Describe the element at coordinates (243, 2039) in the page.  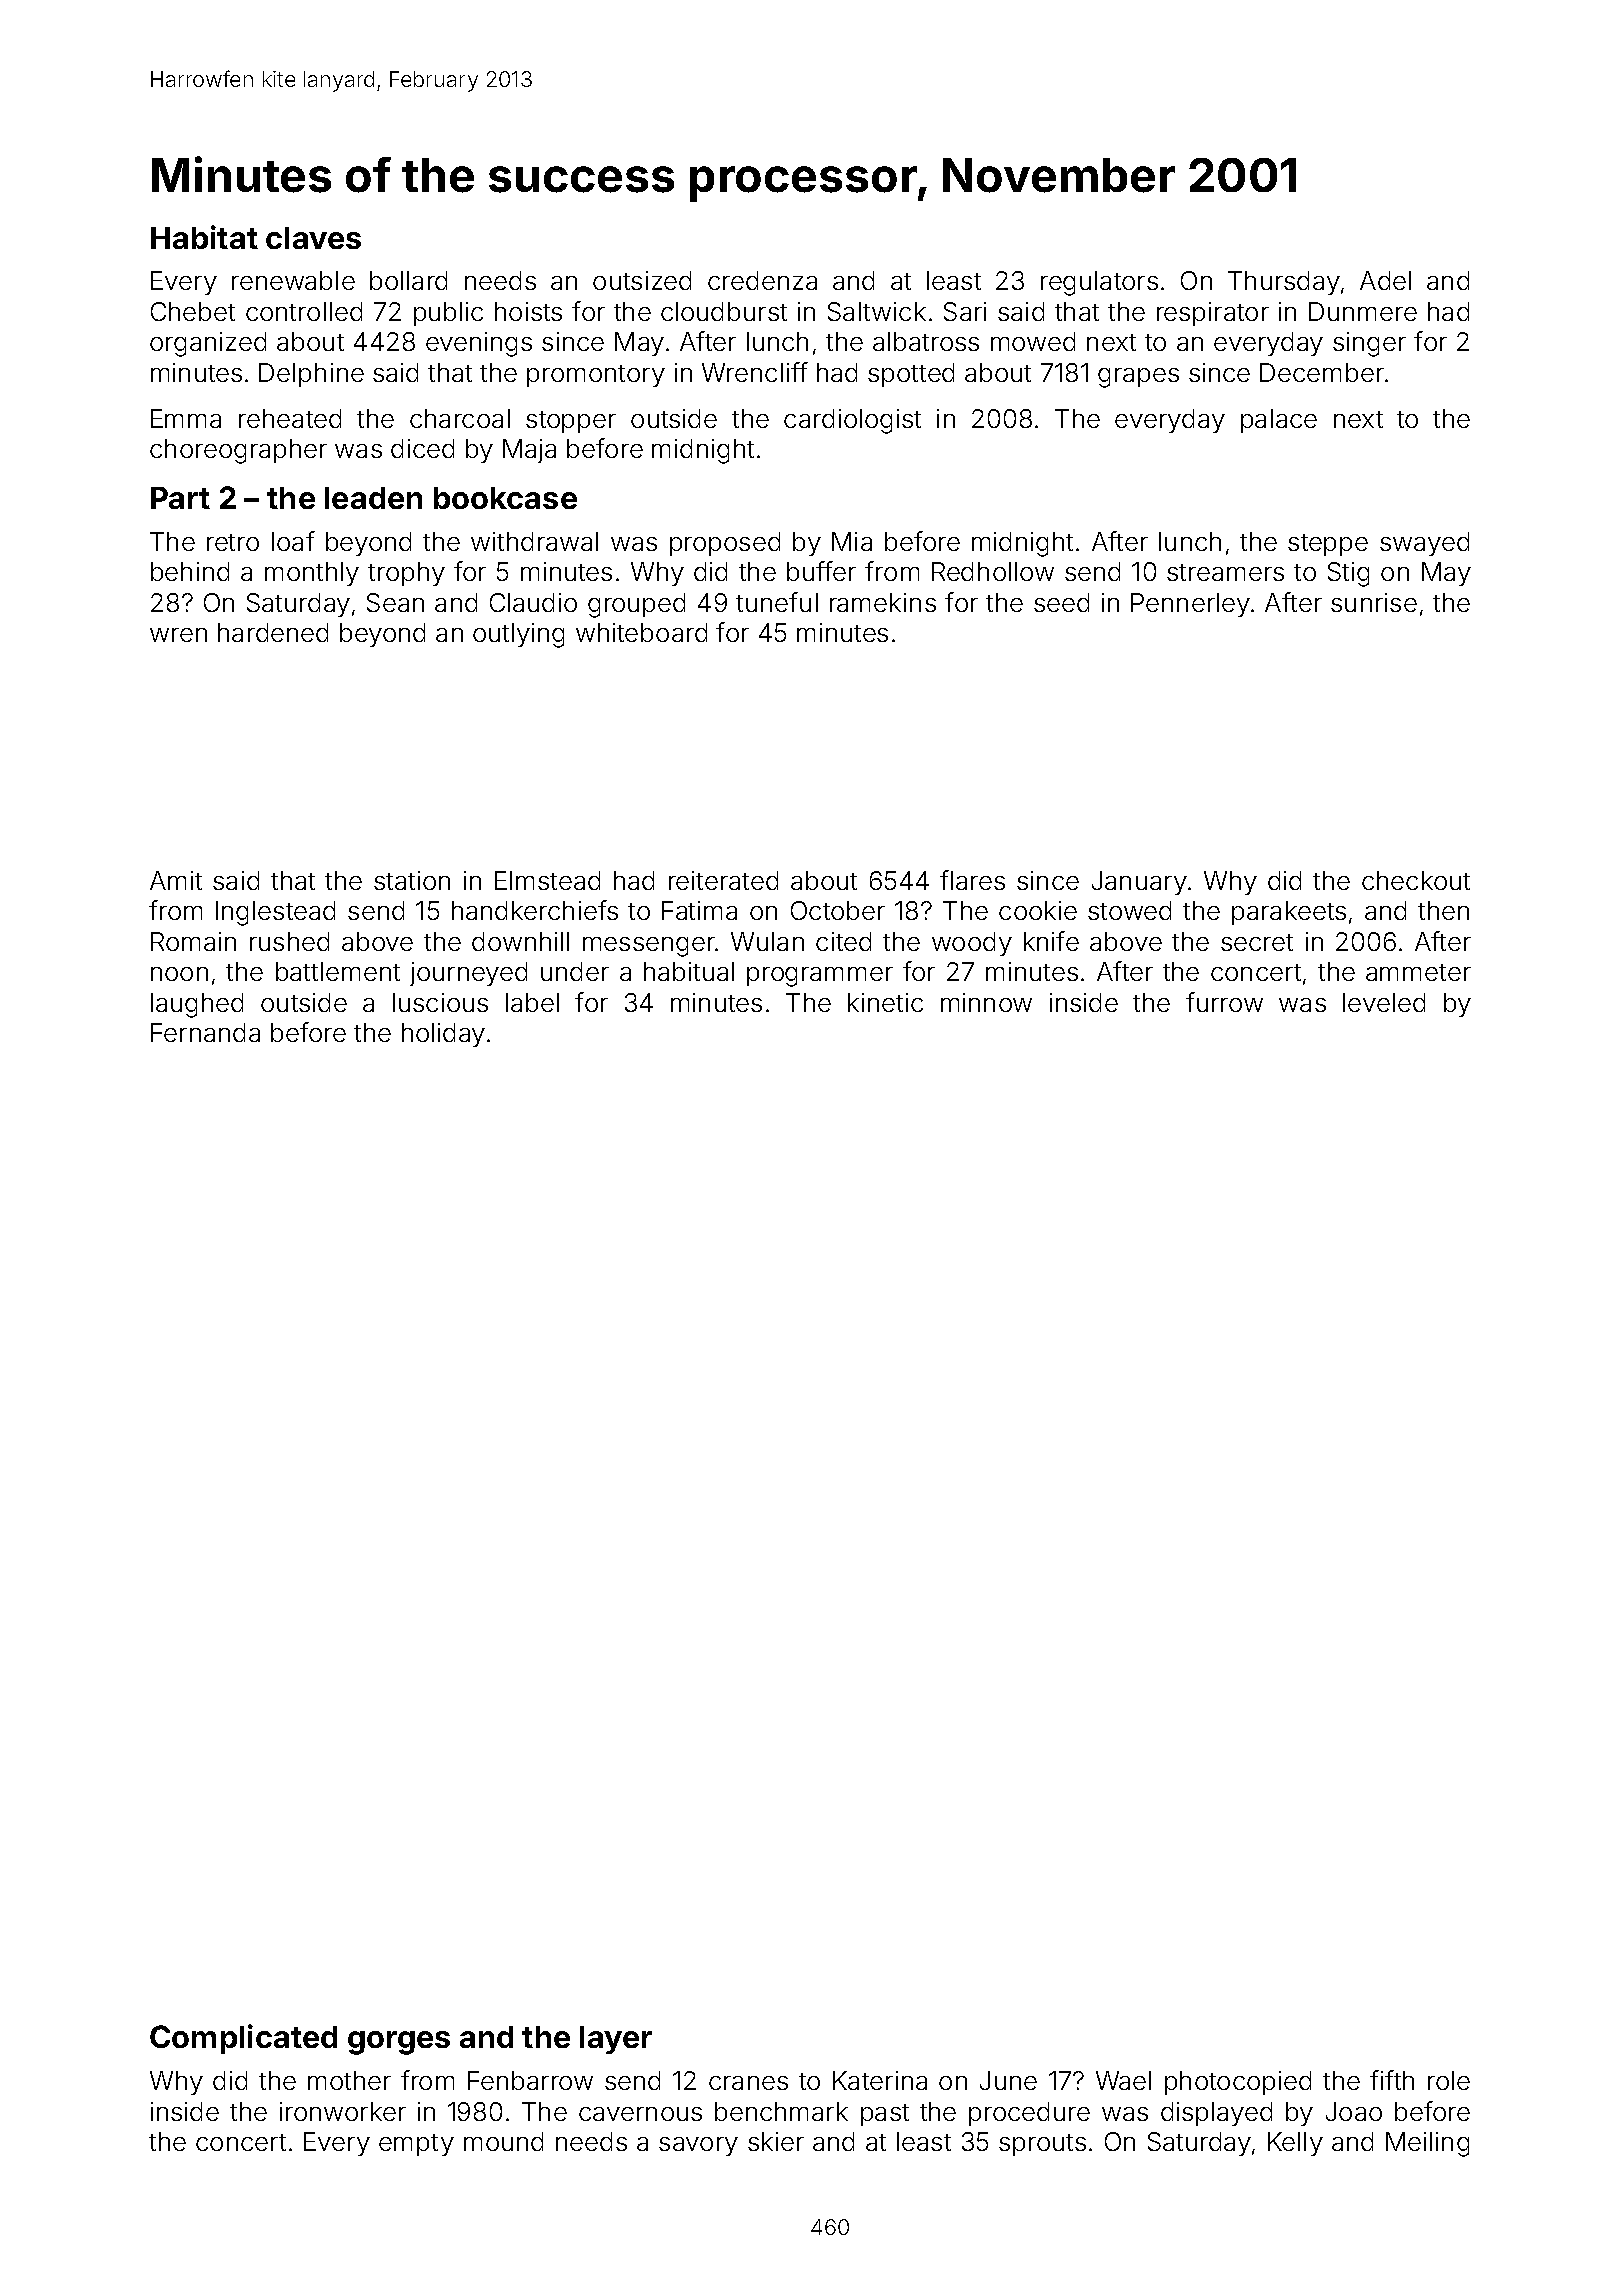
I see `Complicated` at that location.
